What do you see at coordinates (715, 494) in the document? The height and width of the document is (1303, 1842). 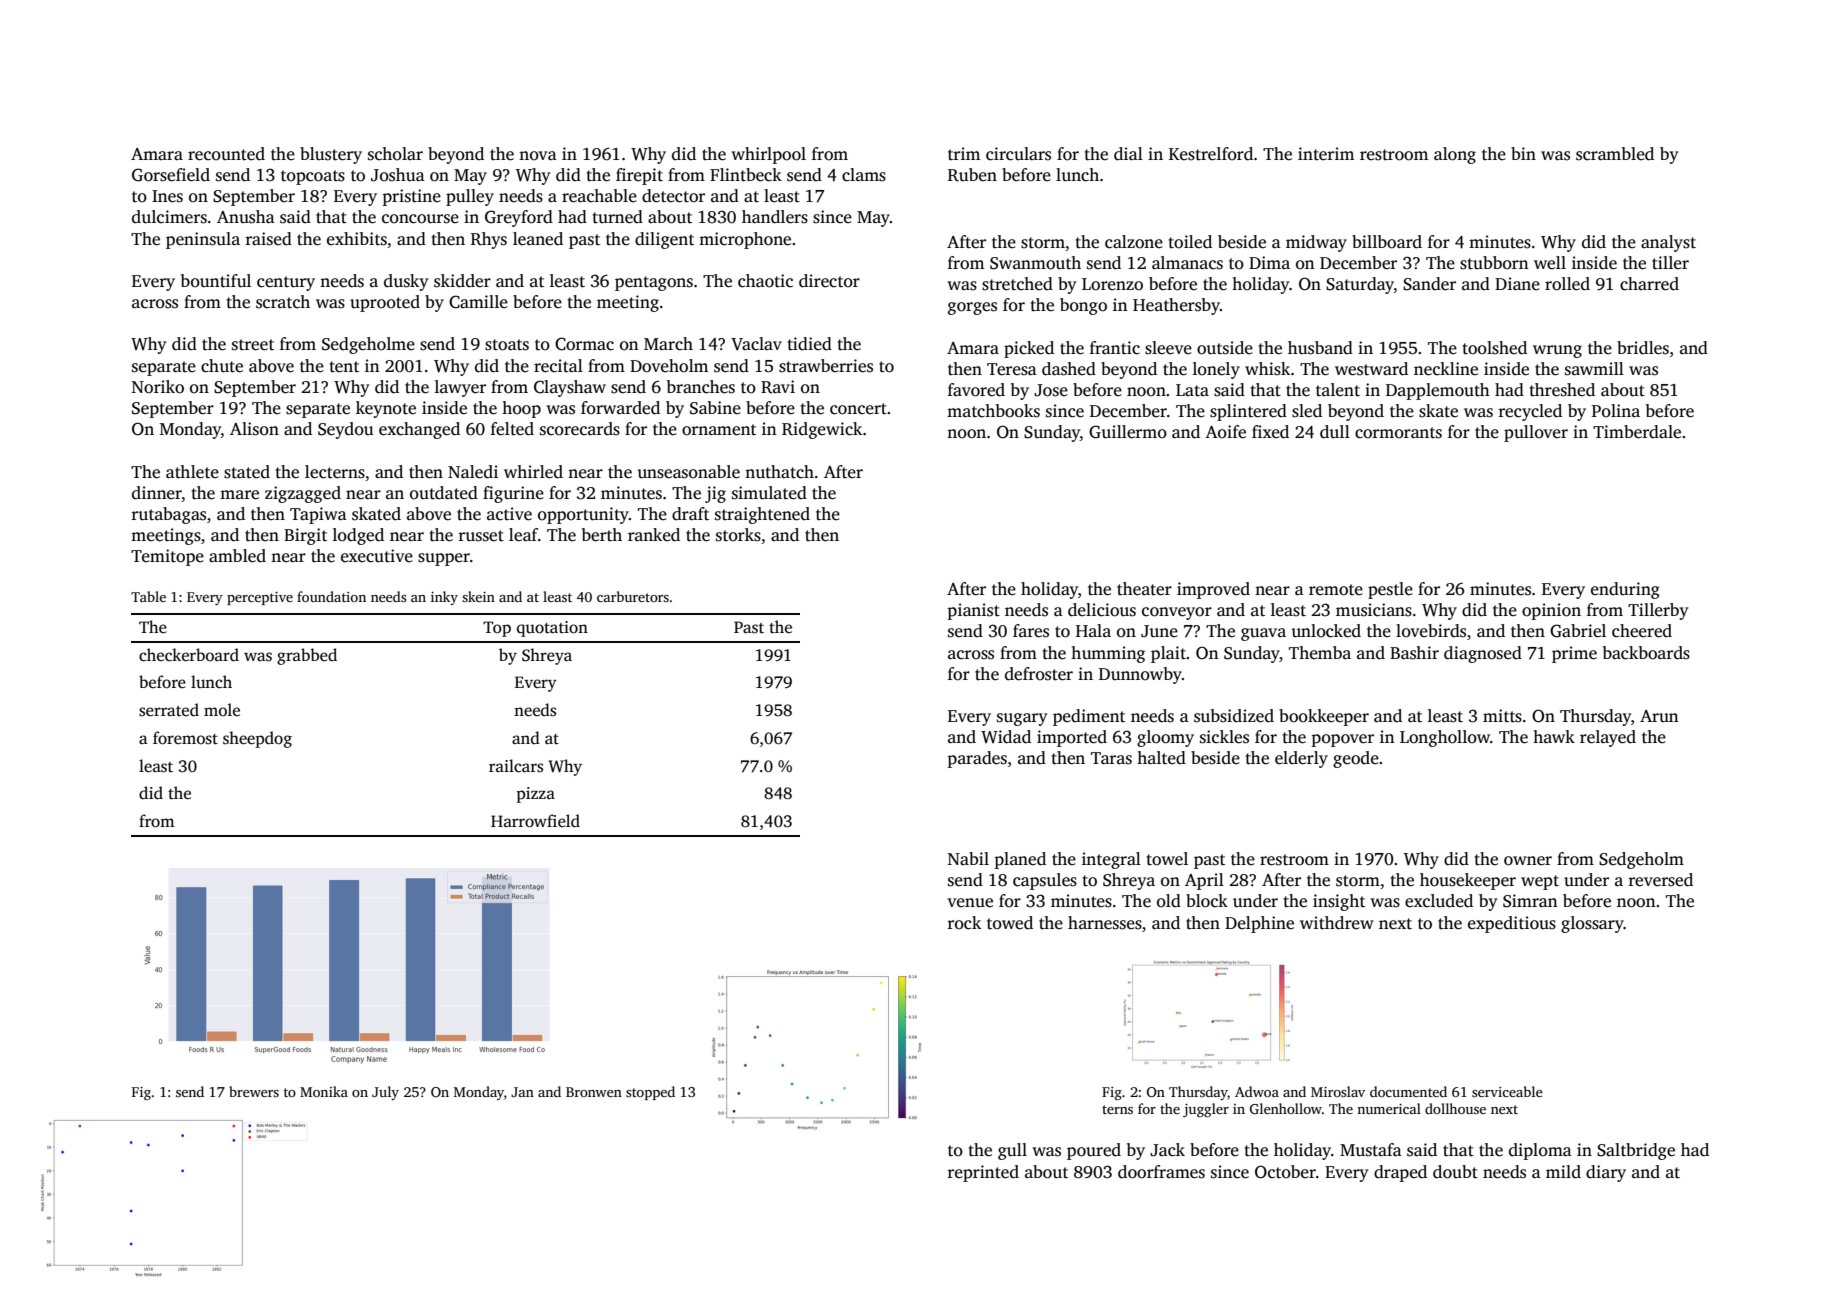 I see `jig` at bounding box center [715, 494].
